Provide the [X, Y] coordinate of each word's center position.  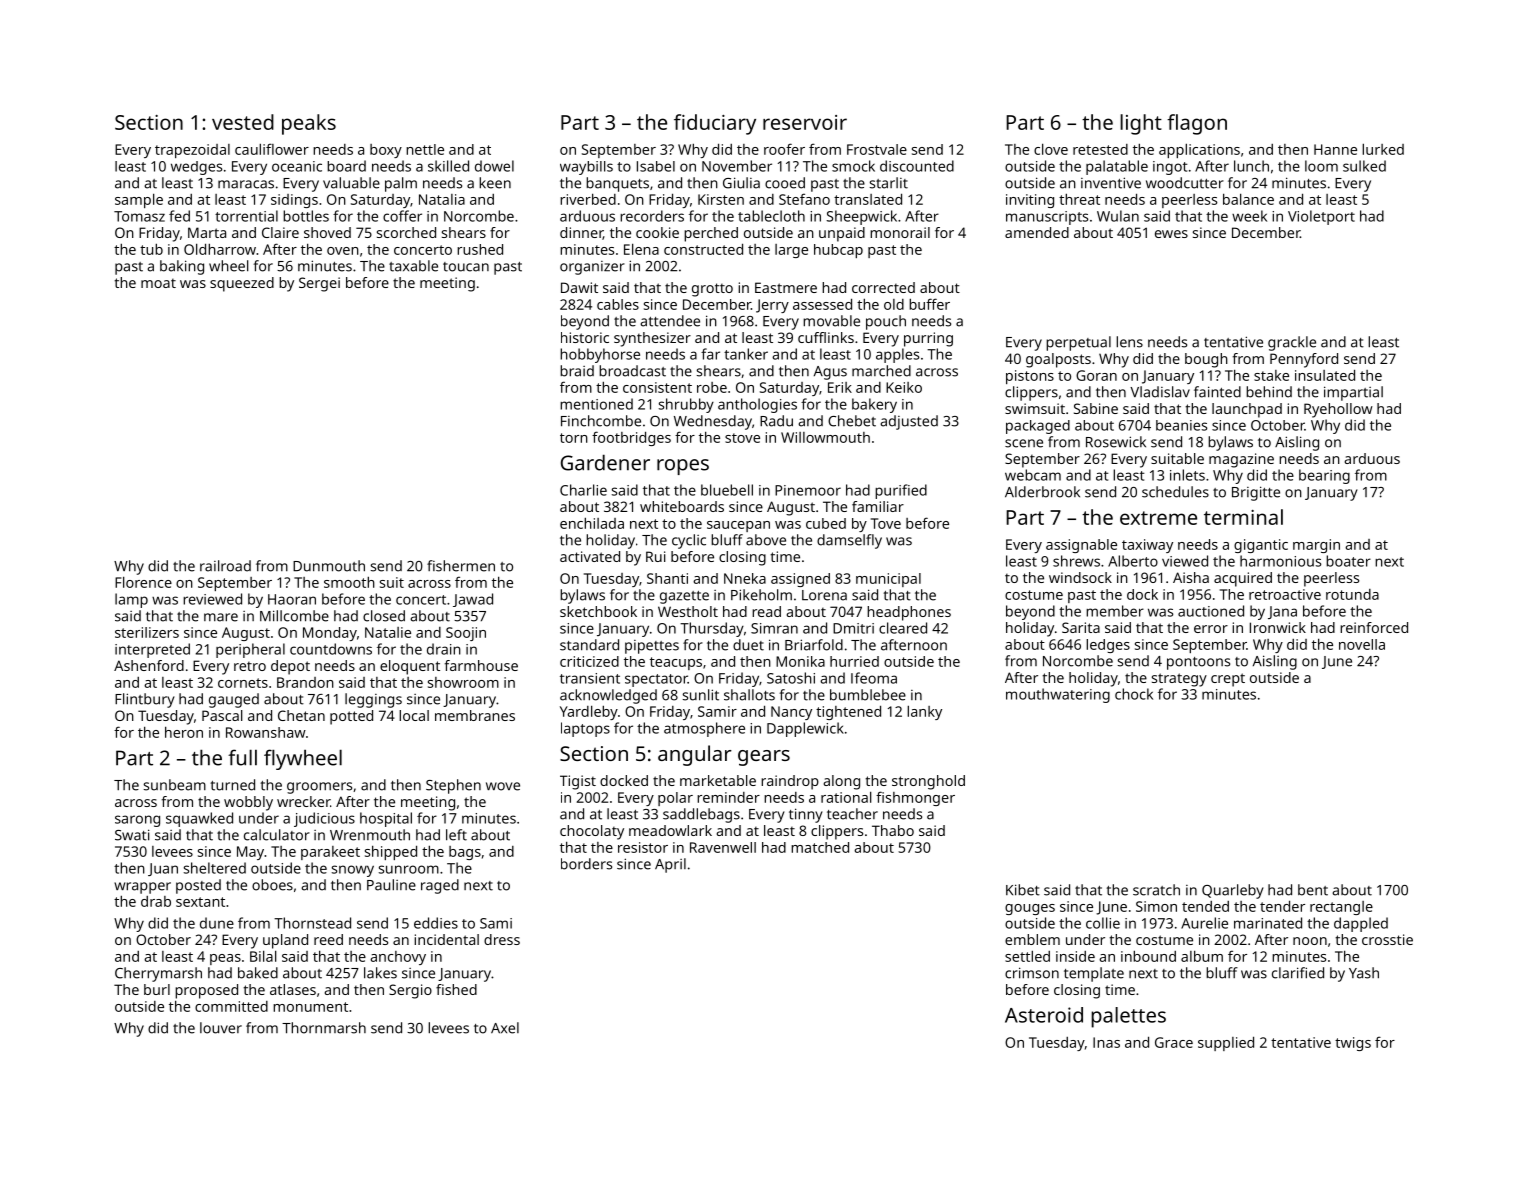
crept [1228, 680]
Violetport [1321, 217]
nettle [425, 149]
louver [221, 1028]
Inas [1106, 1042]
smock [853, 166]
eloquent [410, 667]
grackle [1292, 343]
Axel [505, 1028]
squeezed [242, 284]
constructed [703, 249]
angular [695, 755]
